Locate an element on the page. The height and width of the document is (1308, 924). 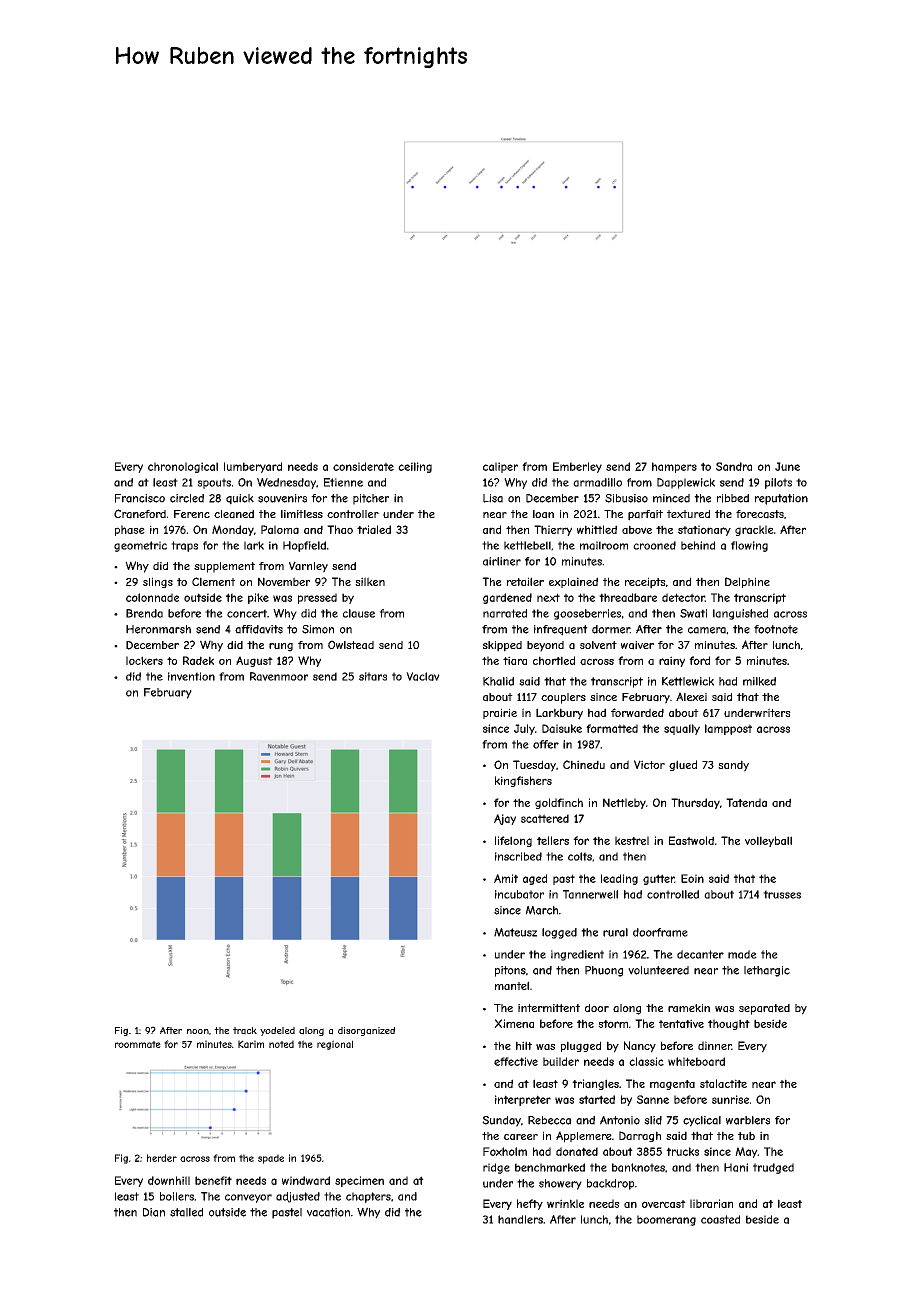
conveyor is located at coordinates (248, 1198).
